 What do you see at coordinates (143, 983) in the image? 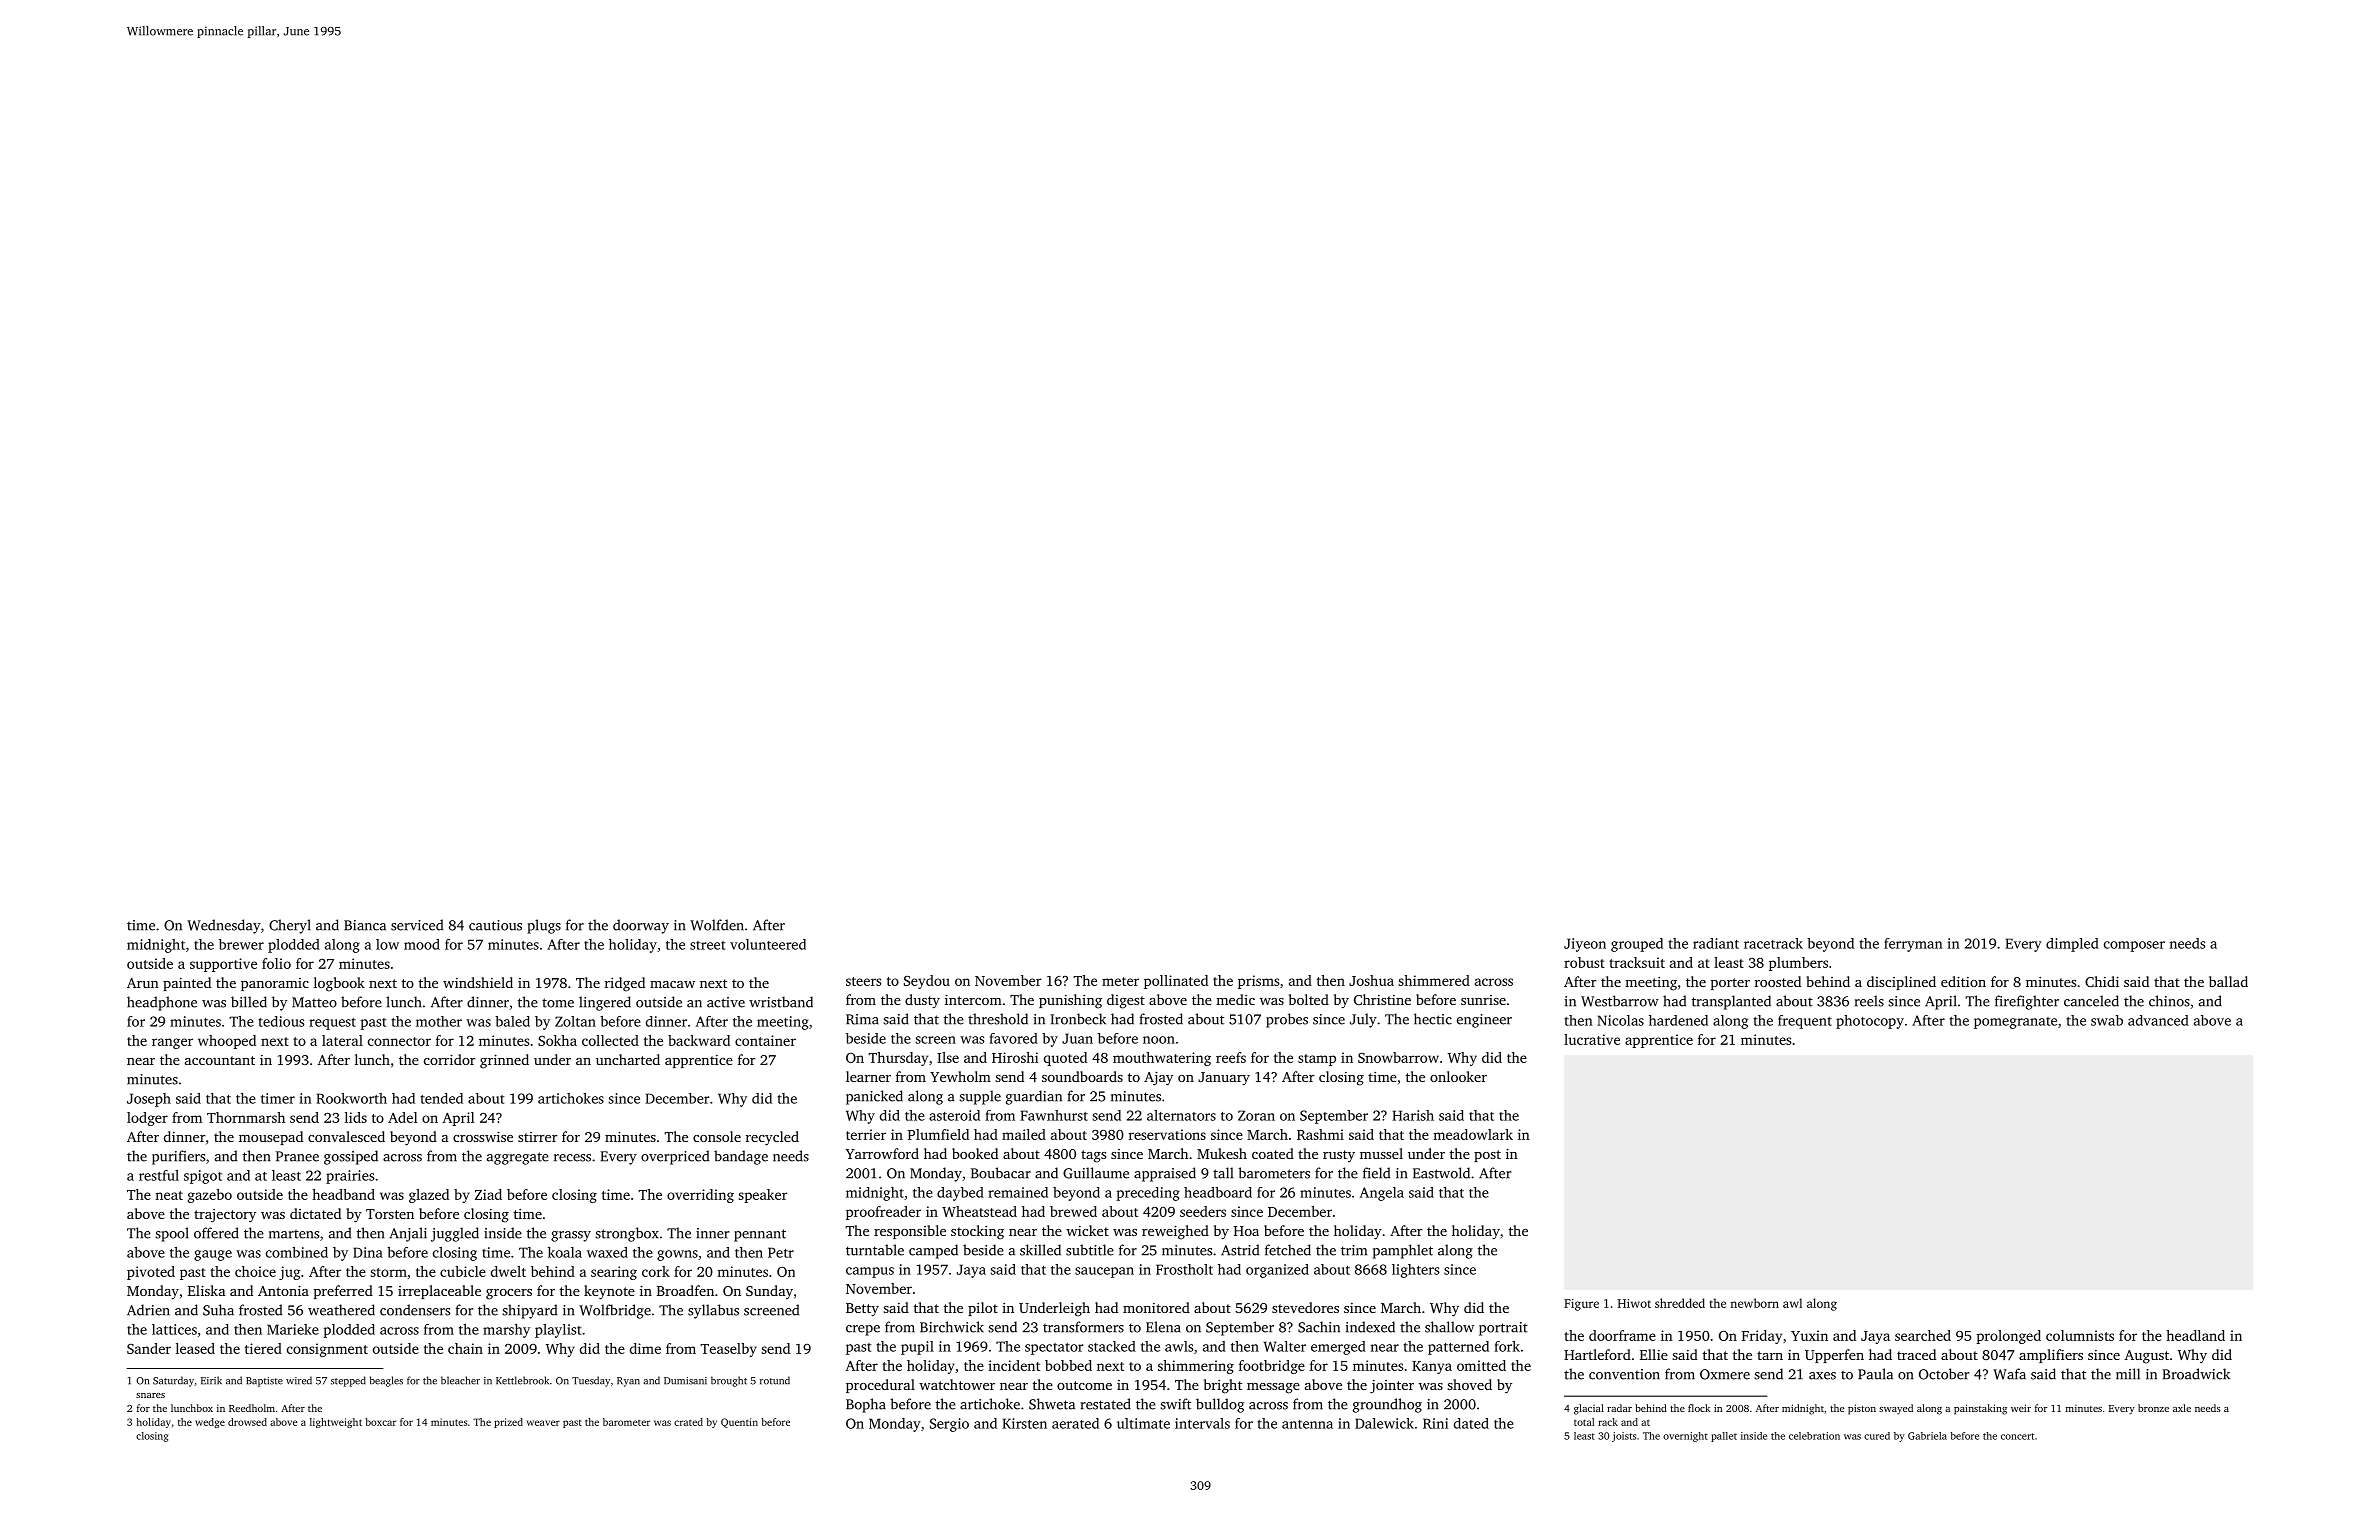
I see `Arun` at bounding box center [143, 983].
